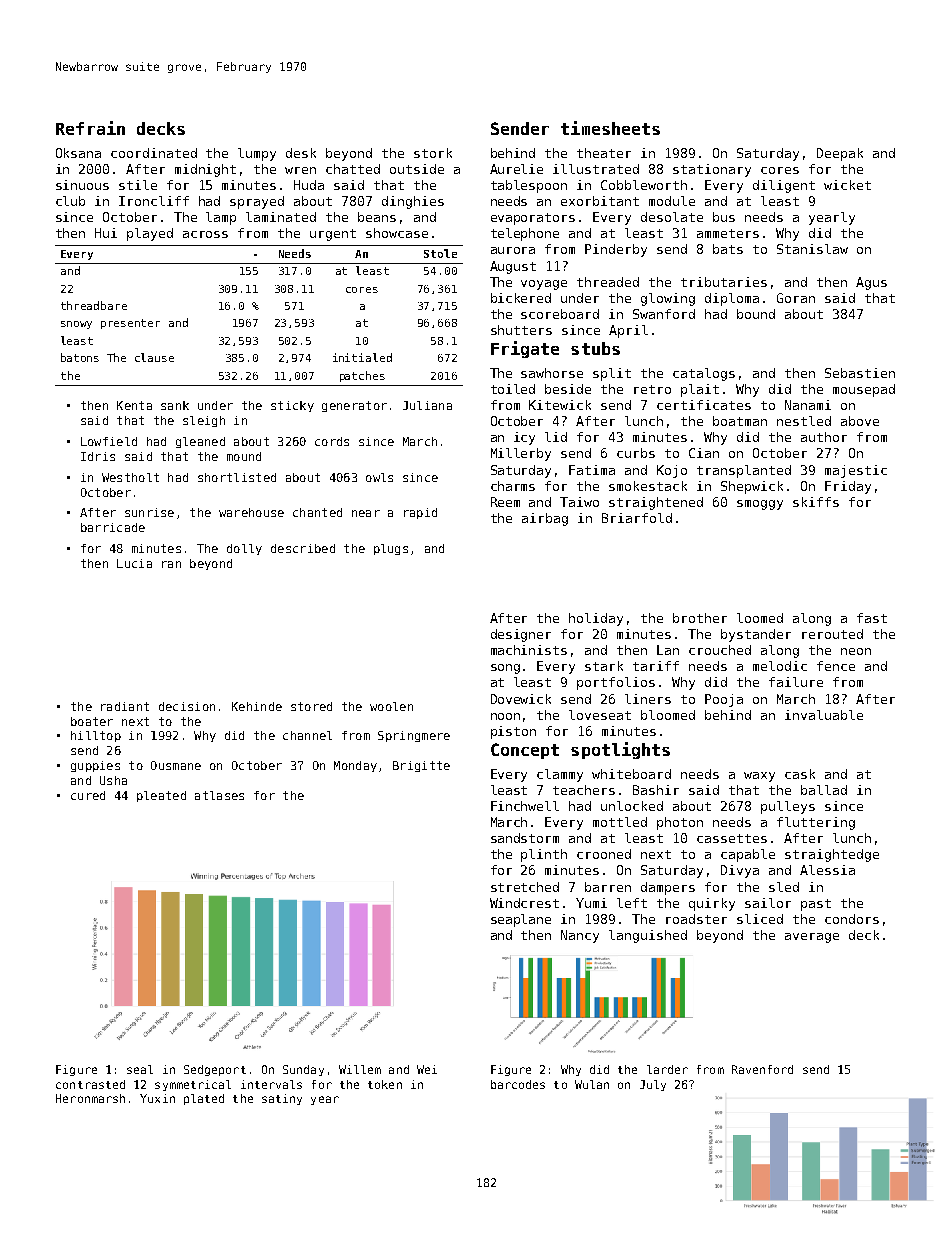  Describe the element at coordinates (518, 1084) in the document. I see `barcodes` at that location.
